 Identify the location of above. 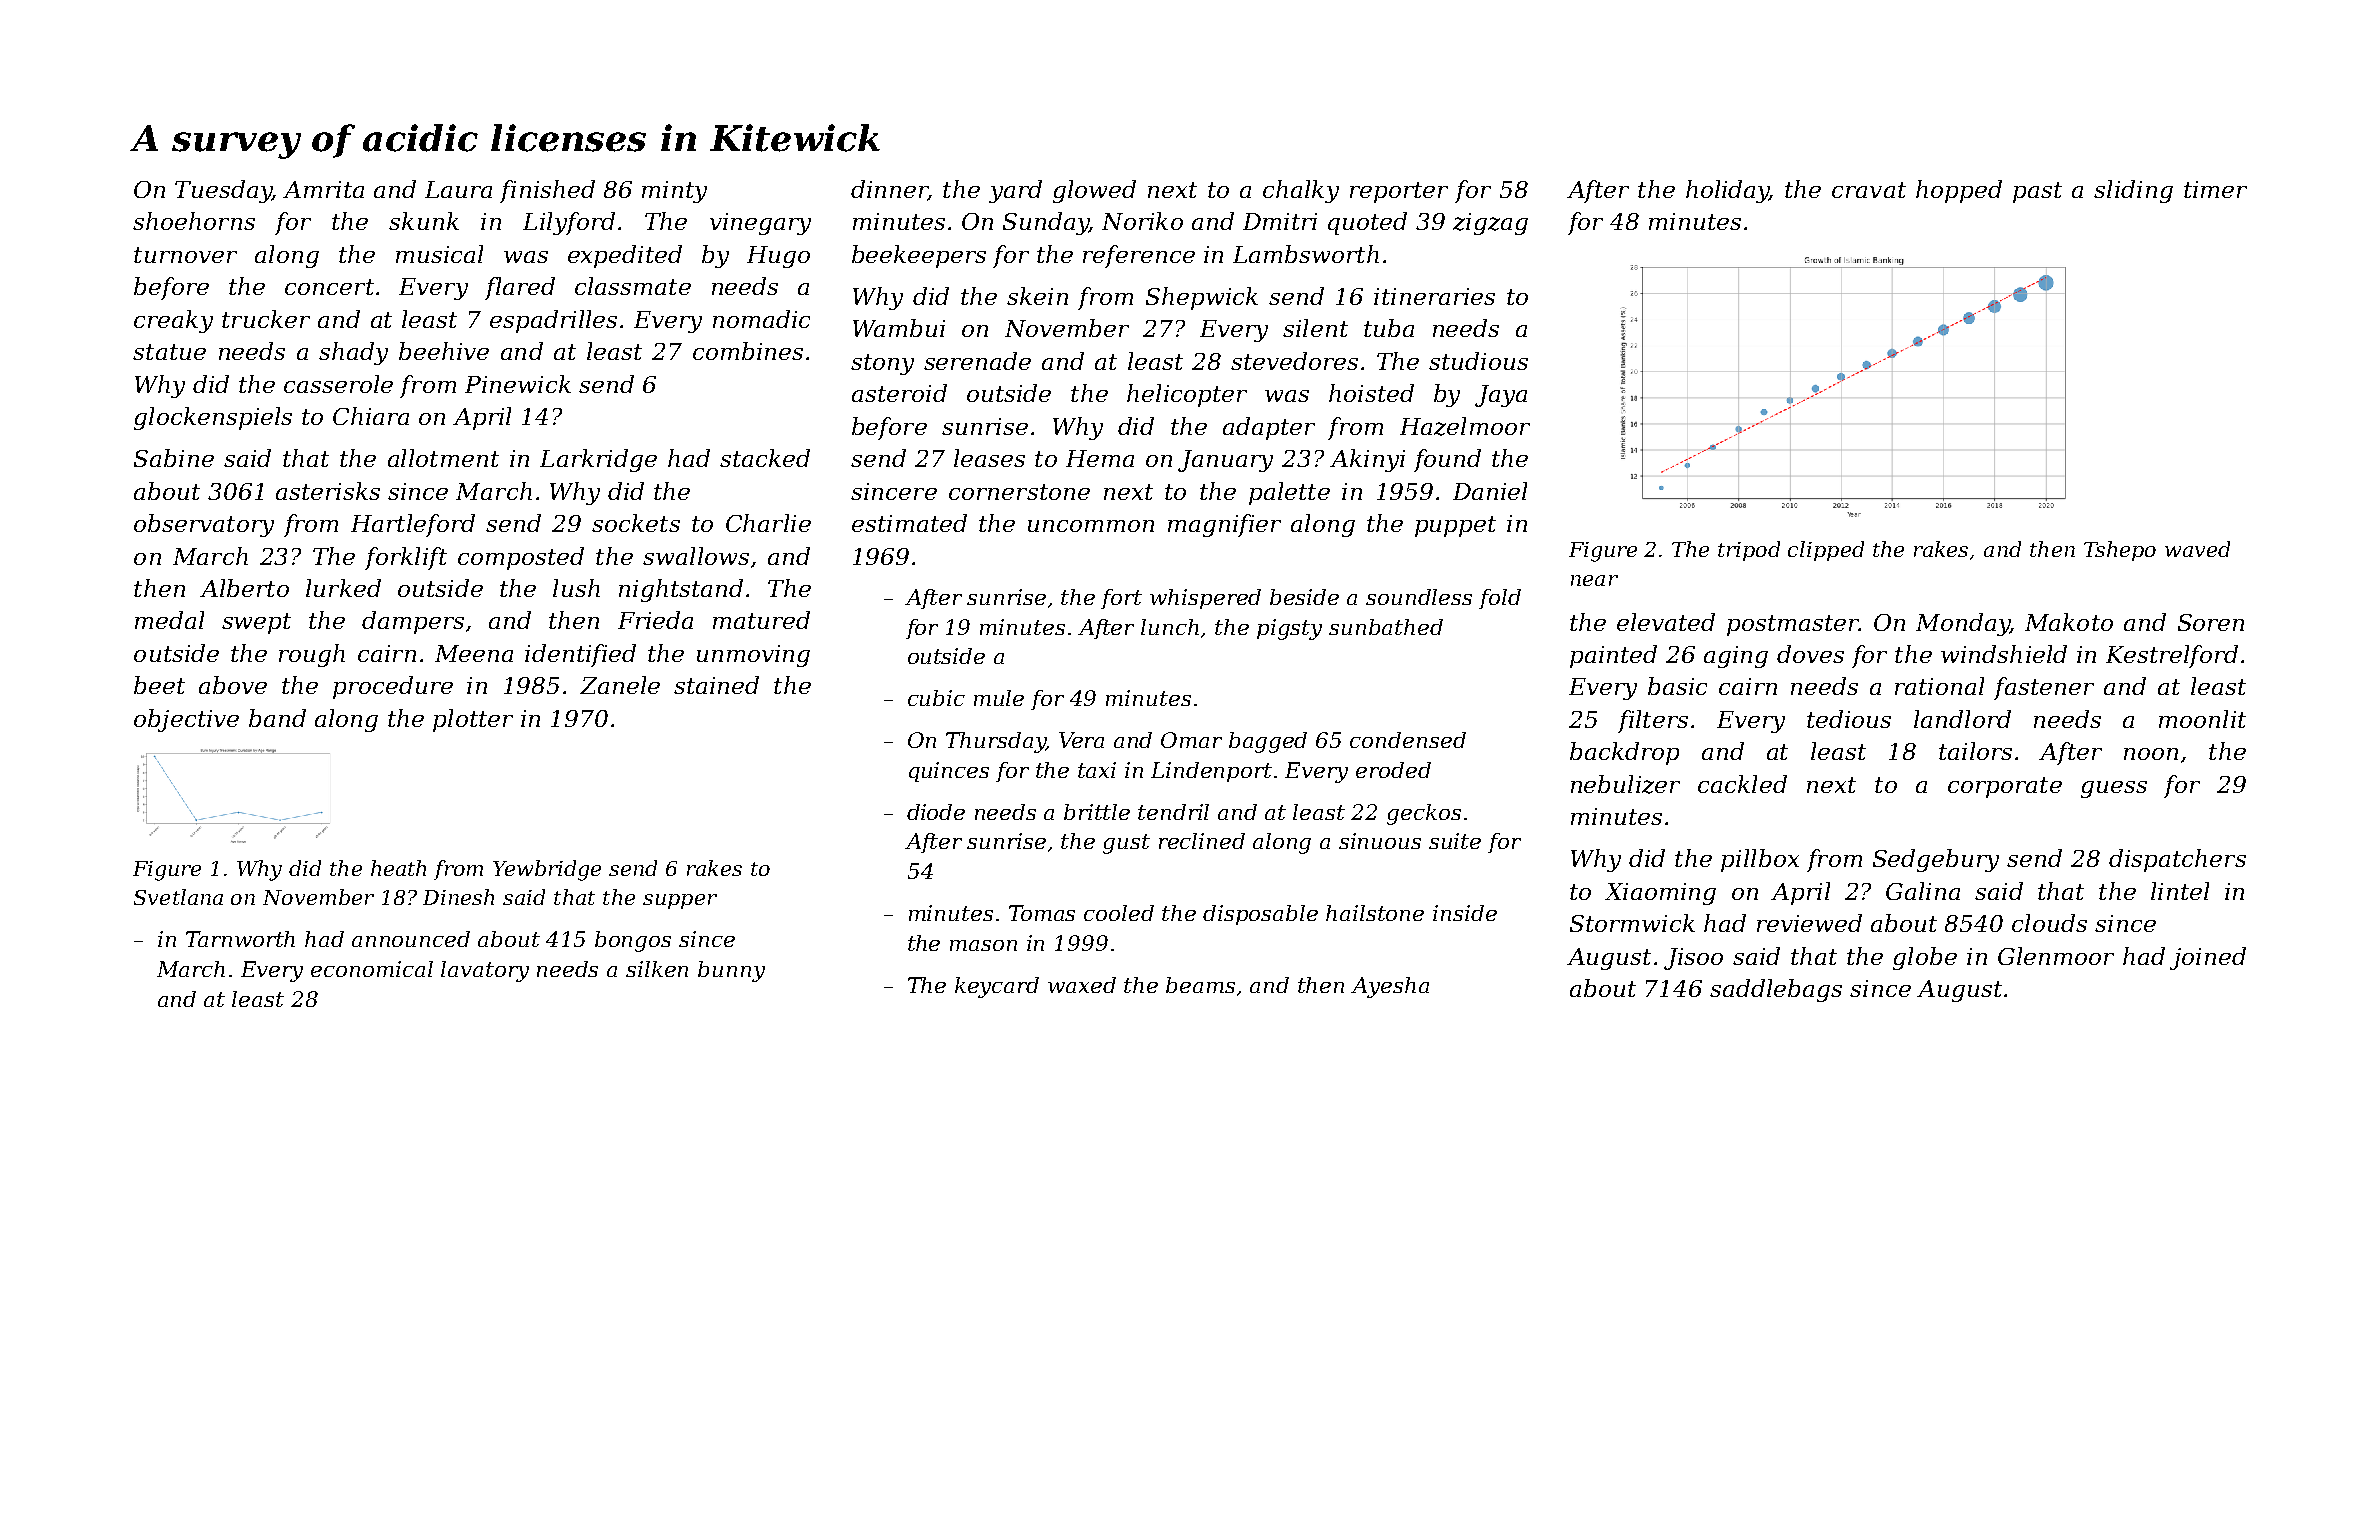
(233, 685).
